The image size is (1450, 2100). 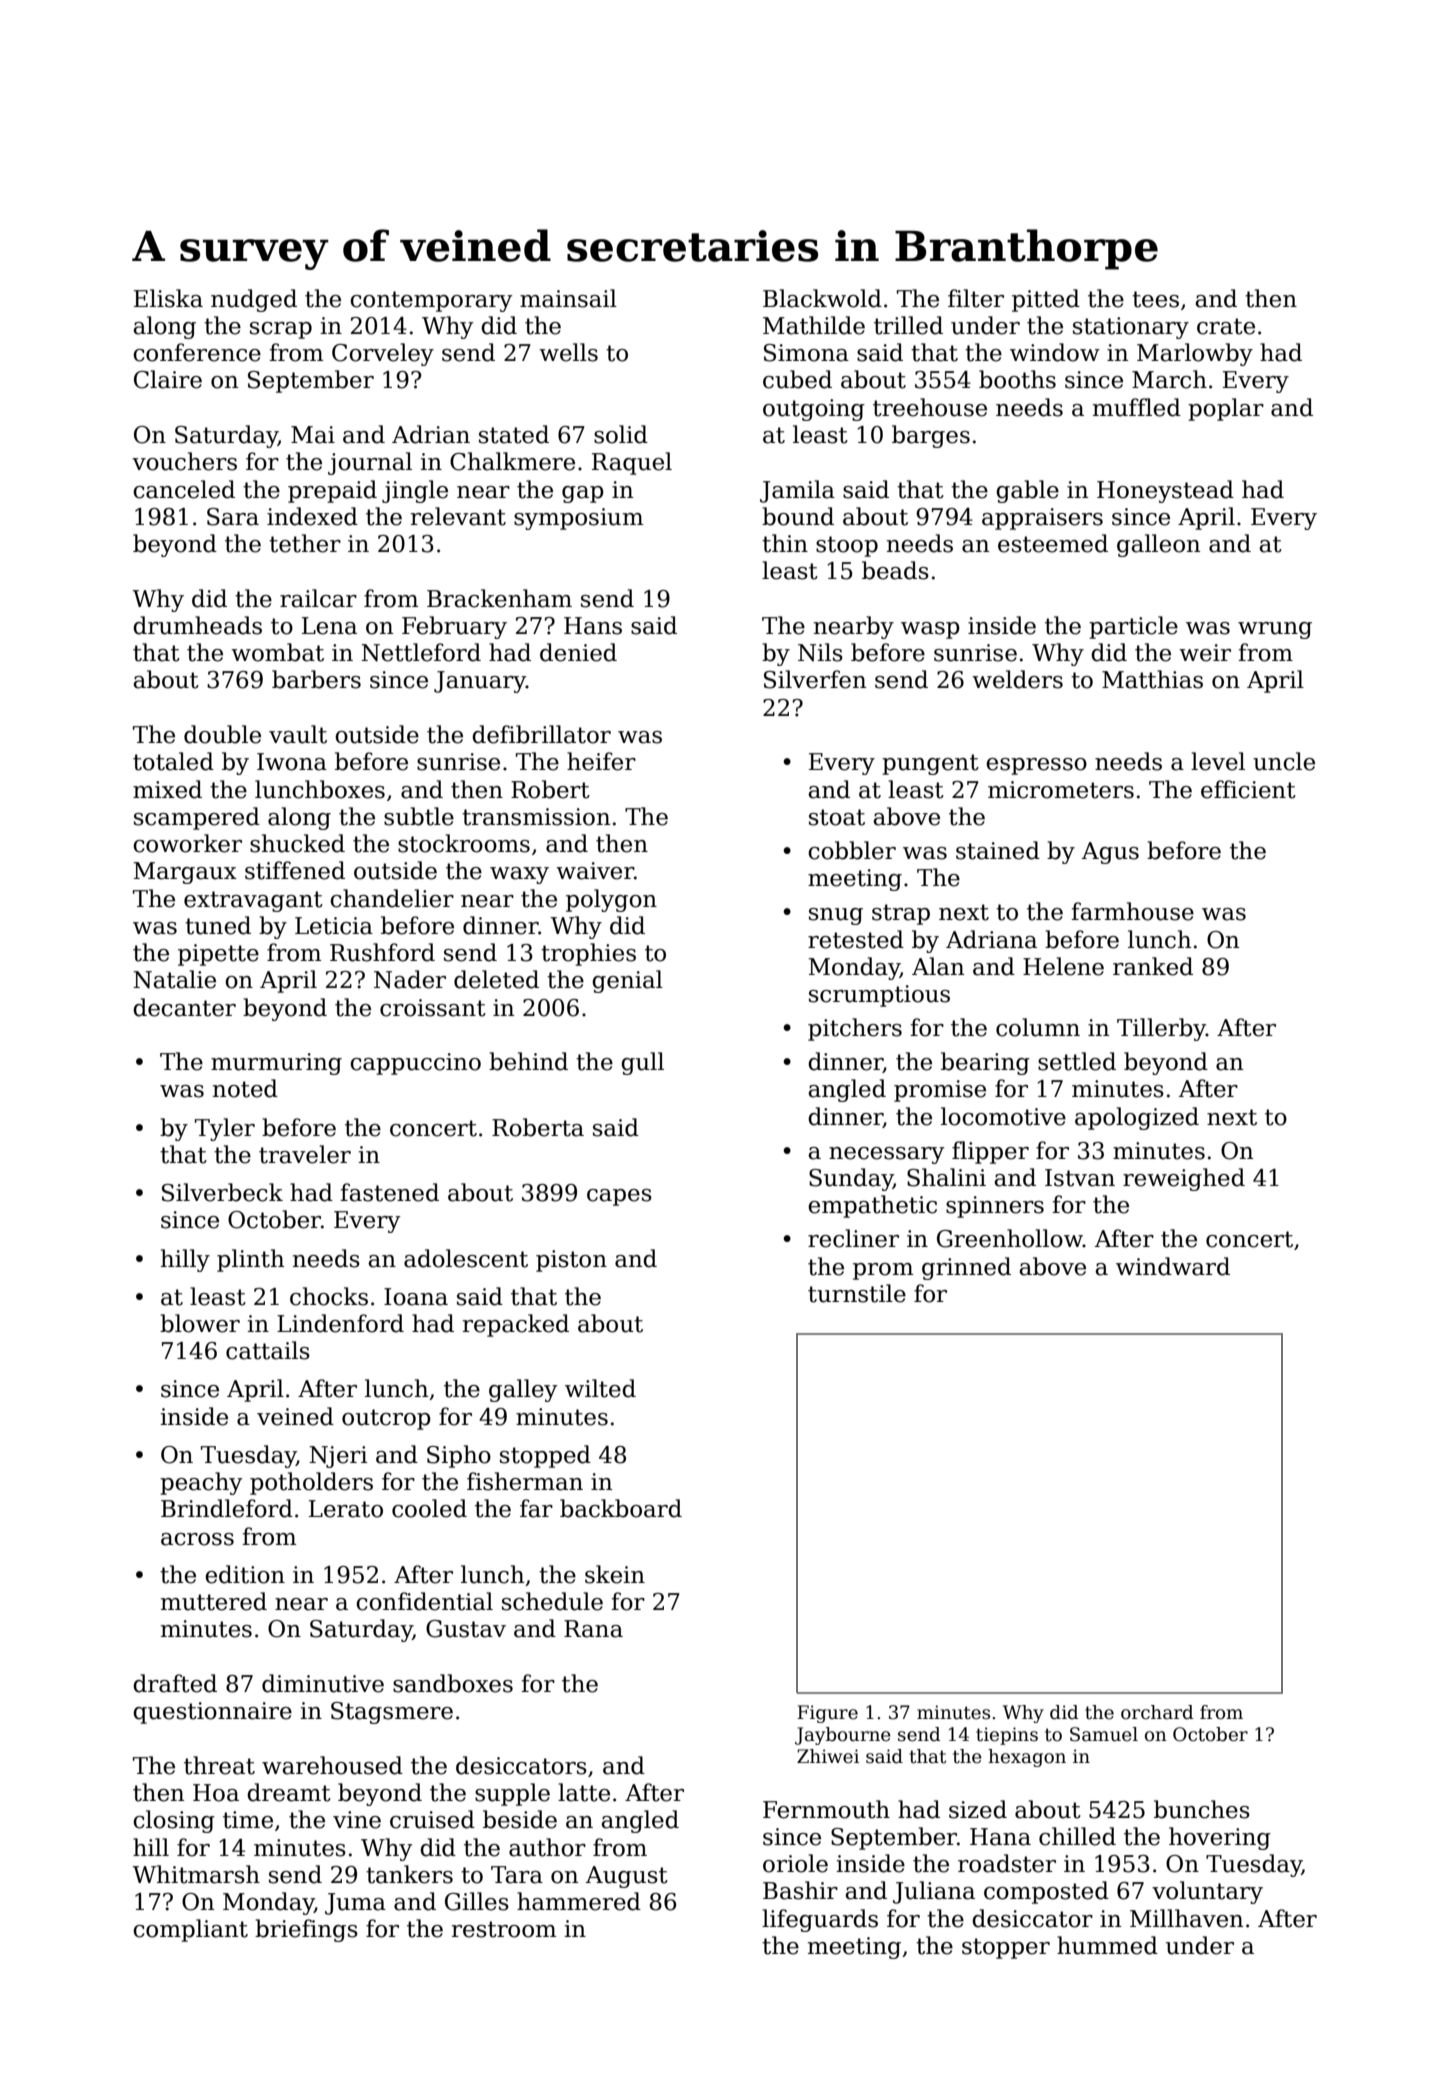 I want to click on drumheads, so click(x=197, y=625).
